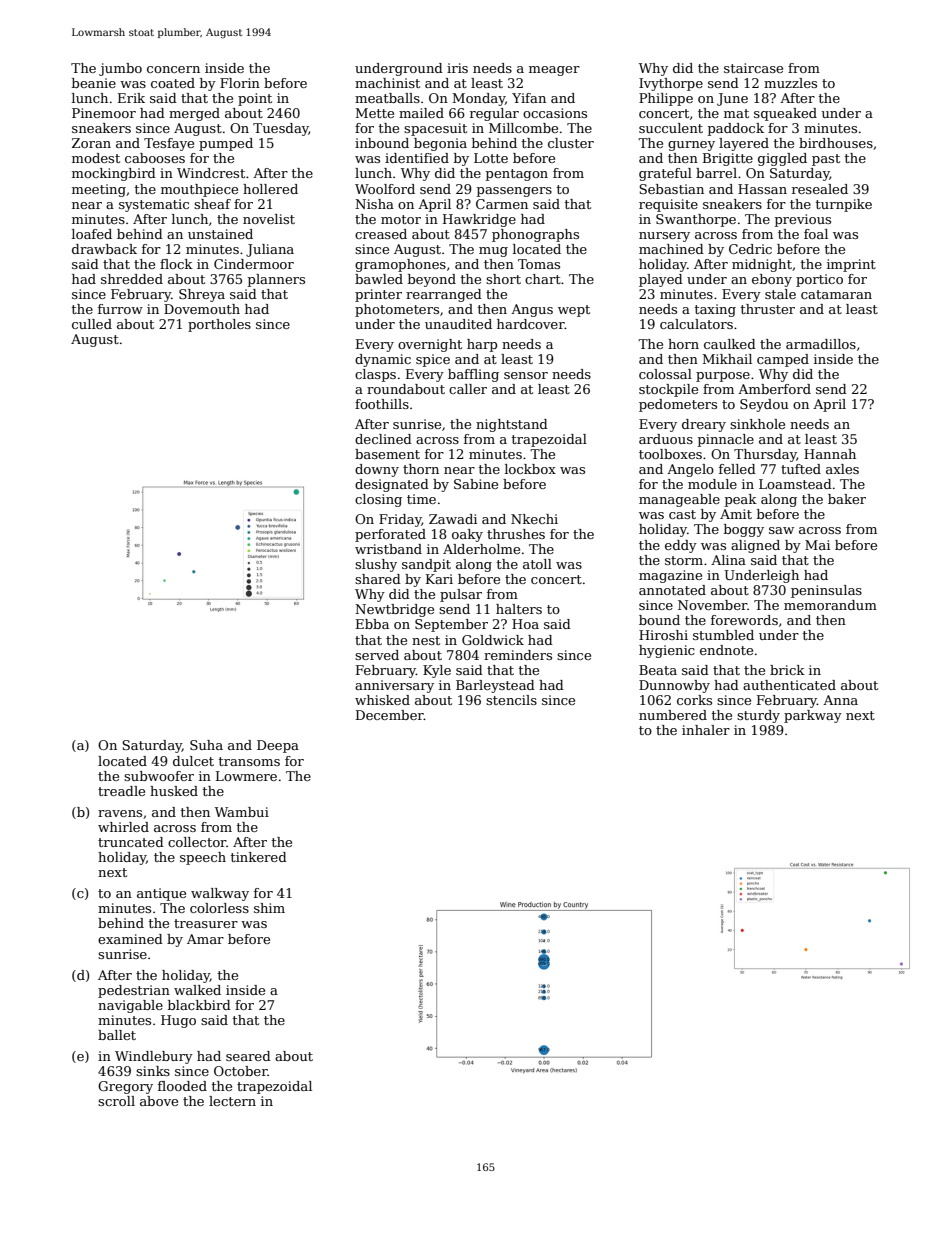 The height and width of the page is (1233, 952). I want to click on meager, so click(554, 71).
